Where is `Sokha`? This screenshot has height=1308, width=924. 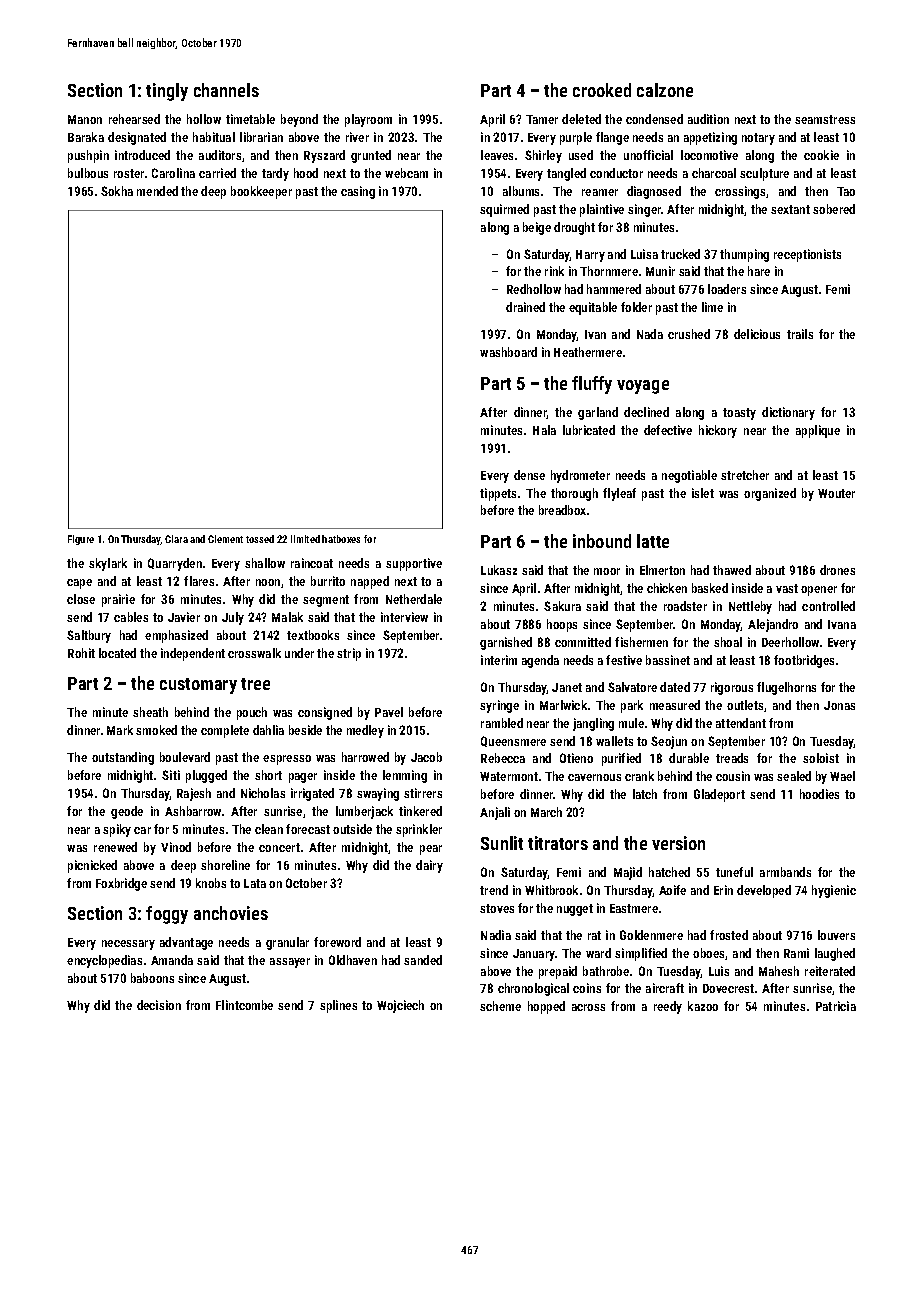 Sokha is located at coordinates (117, 191).
